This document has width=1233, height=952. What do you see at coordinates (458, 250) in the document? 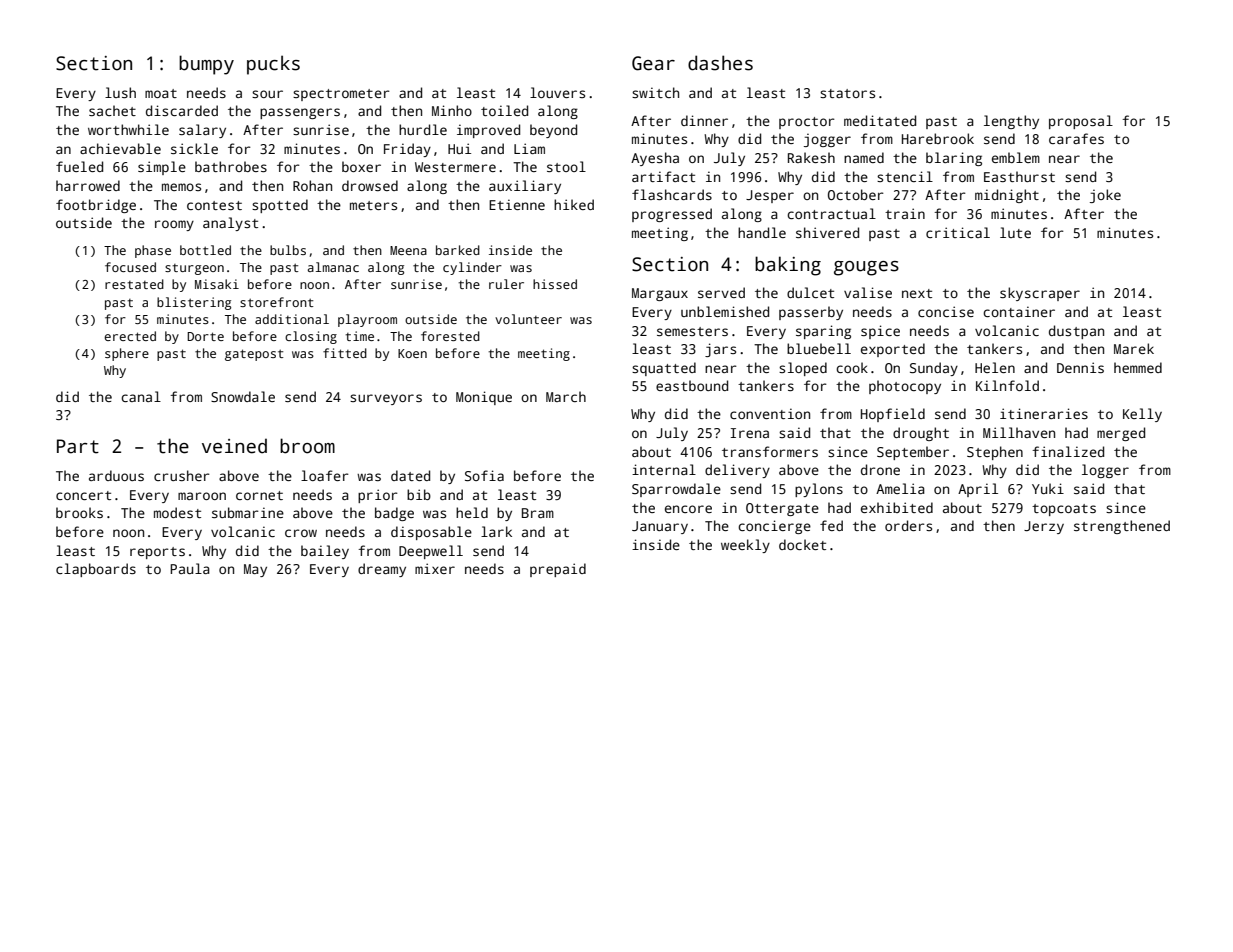
I see `barked` at bounding box center [458, 250].
